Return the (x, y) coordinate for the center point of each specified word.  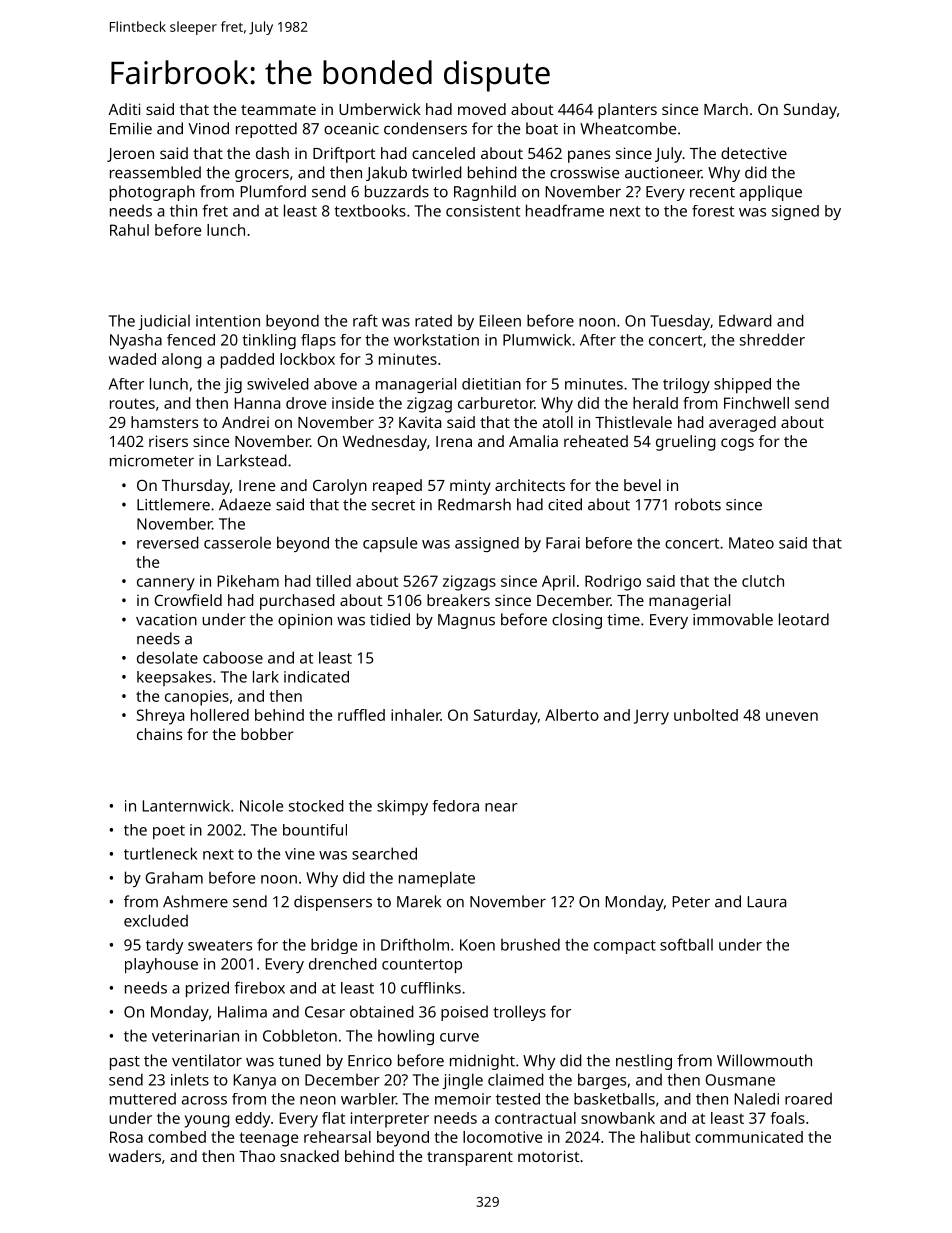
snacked (309, 1156)
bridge (334, 946)
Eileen (500, 321)
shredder (772, 339)
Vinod (208, 128)
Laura (767, 902)
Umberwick (380, 109)
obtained (382, 1011)
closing (577, 621)
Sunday (810, 111)
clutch (763, 581)
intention (228, 321)
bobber (267, 734)
